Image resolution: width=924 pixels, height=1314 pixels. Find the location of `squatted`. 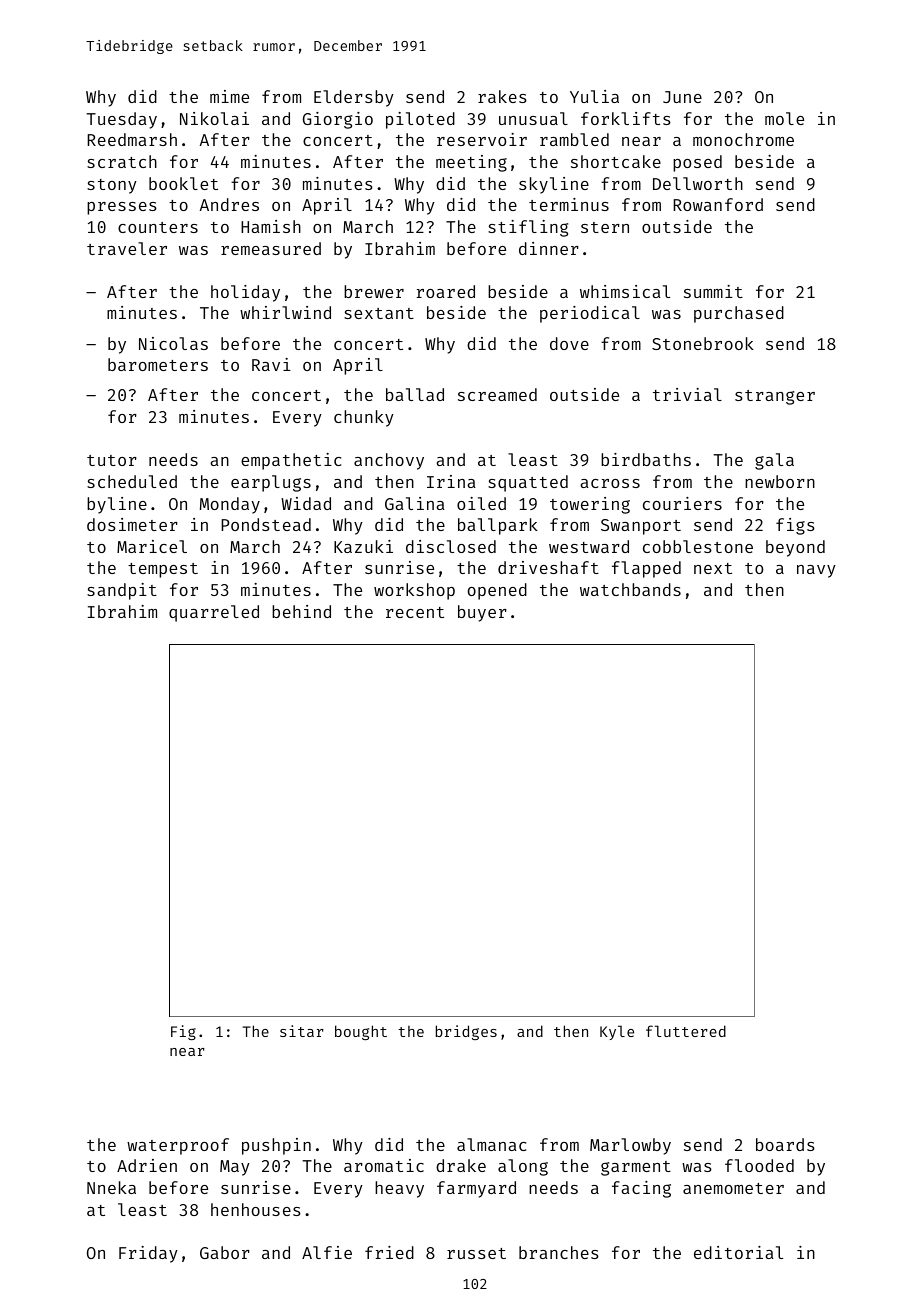

squatted is located at coordinates (528, 483).
